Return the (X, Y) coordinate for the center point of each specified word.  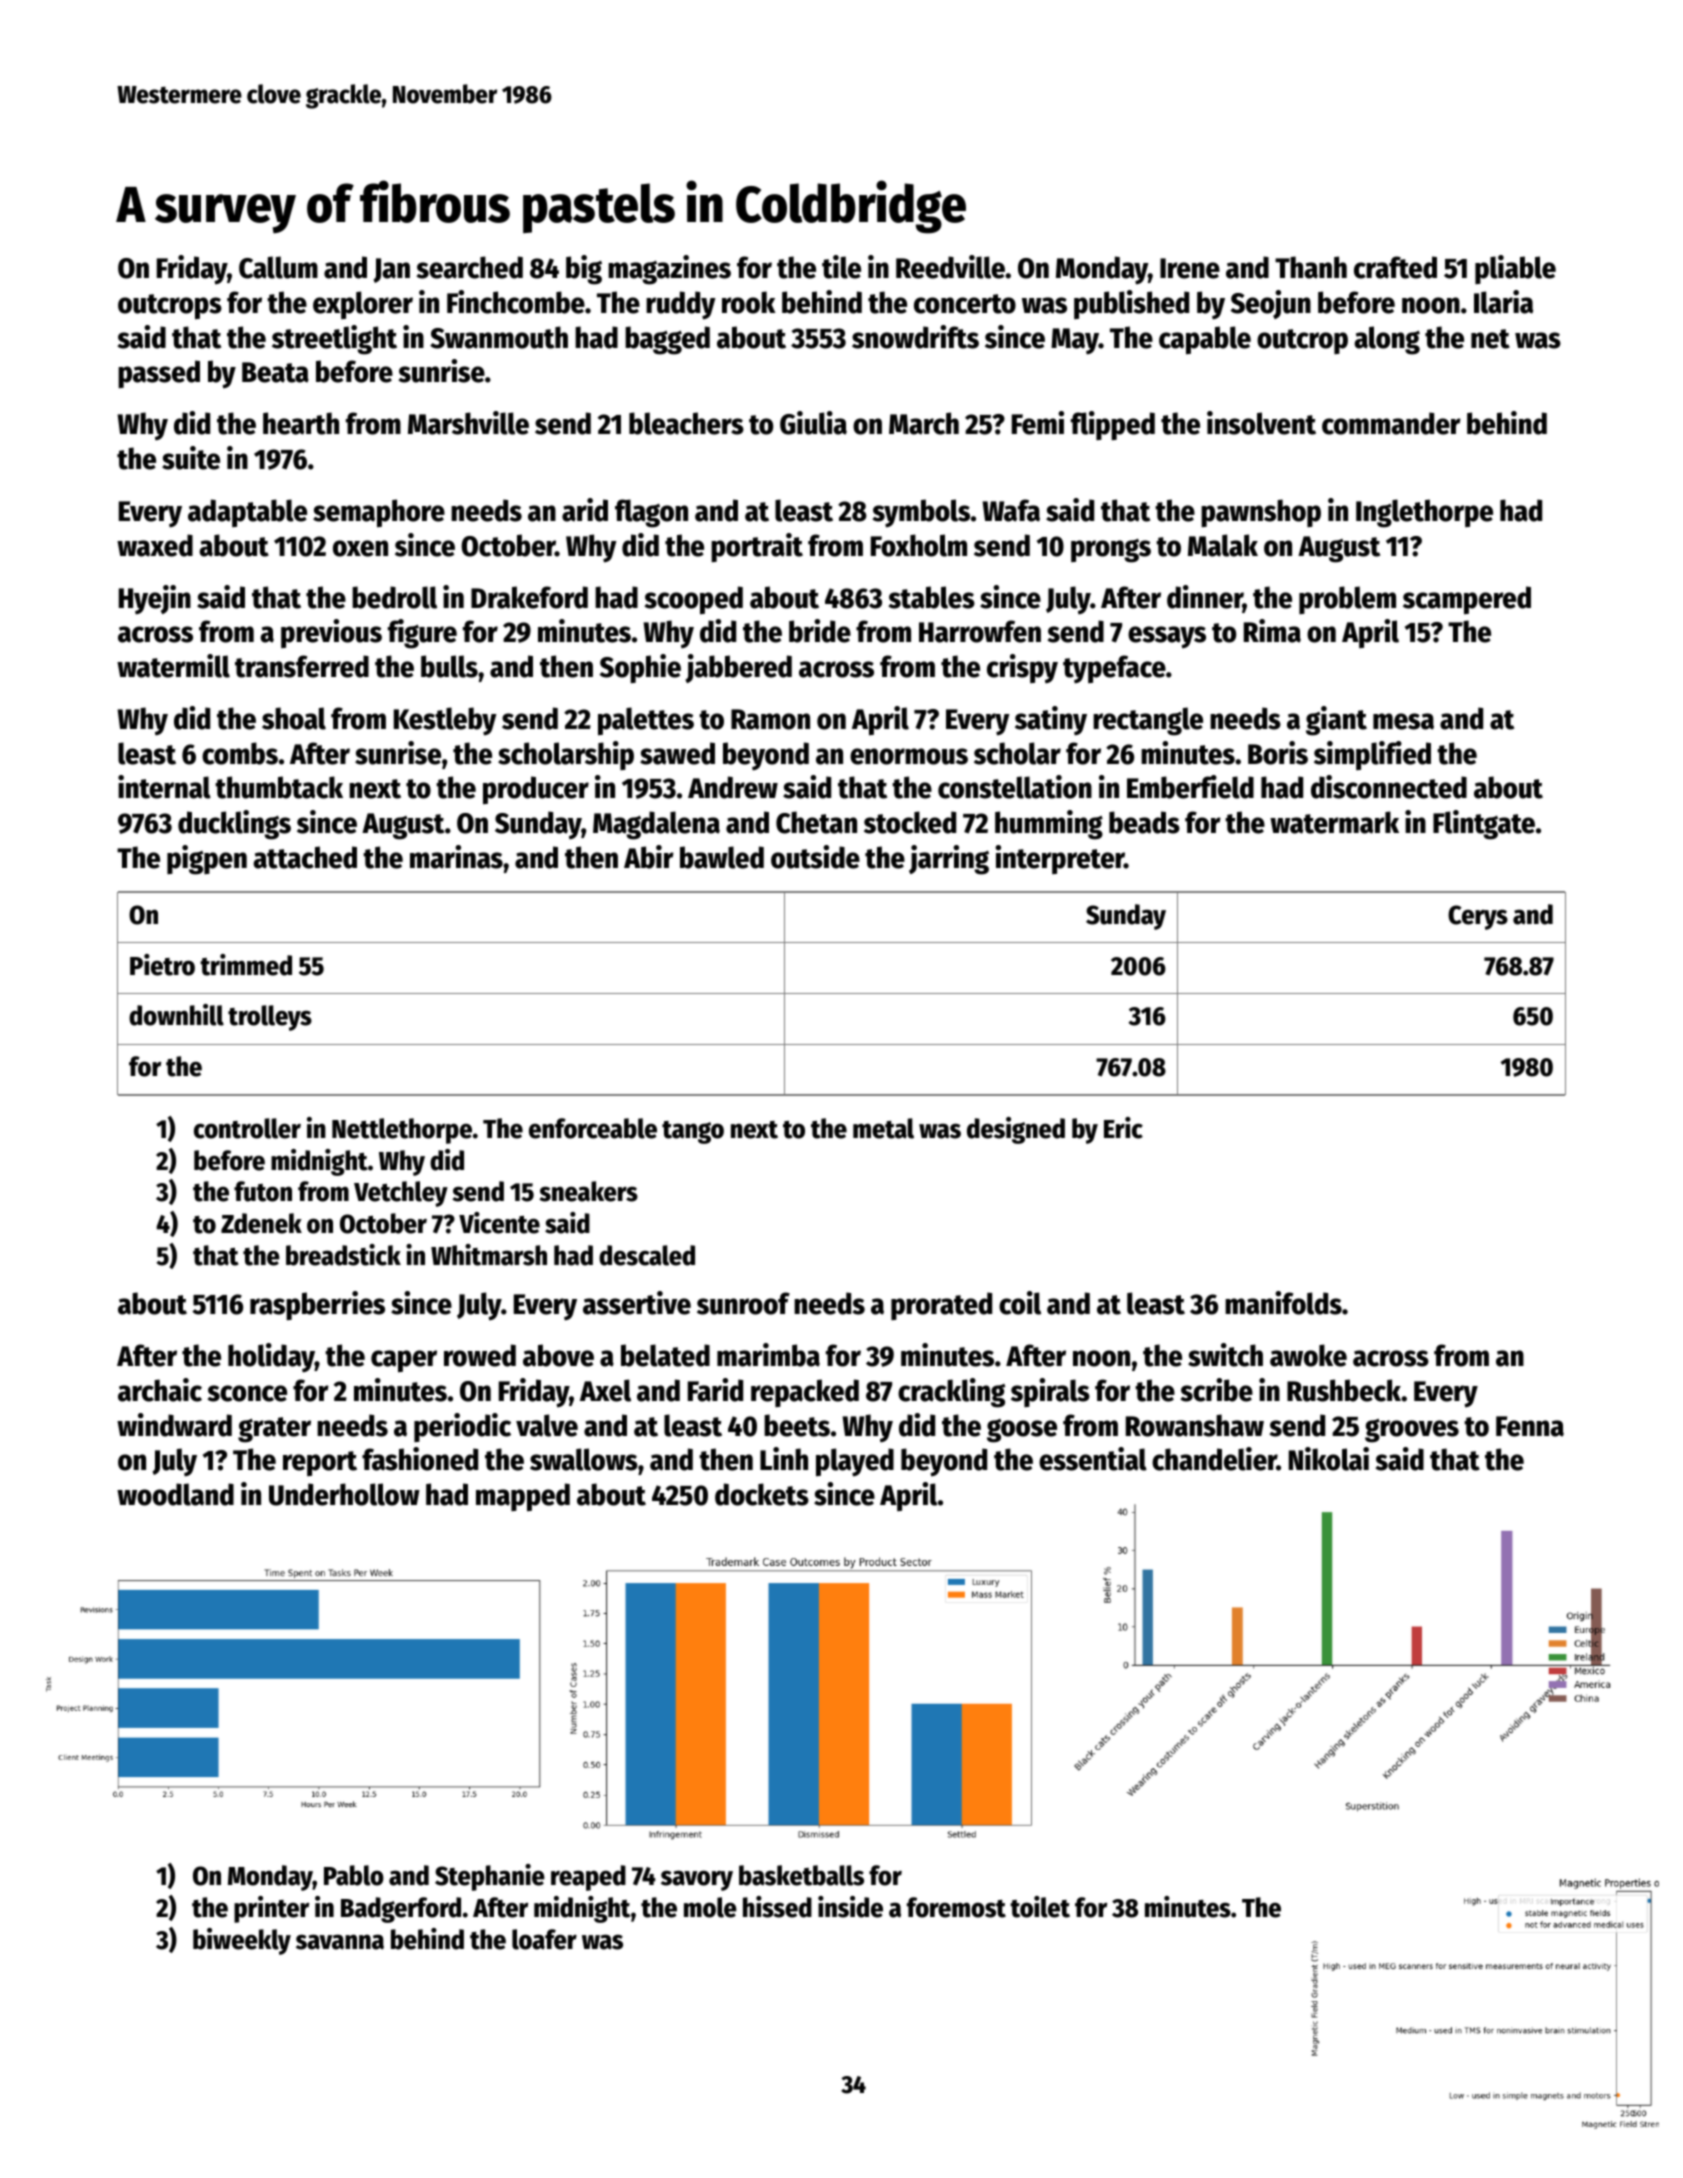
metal (883, 1128)
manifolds (1283, 1303)
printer (271, 1909)
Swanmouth (499, 337)
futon (263, 1191)
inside (850, 1907)
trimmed (246, 965)
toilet (1040, 1907)
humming (1049, 825)
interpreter (1059, 859)
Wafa (1011, 510)
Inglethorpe (1424, 513)
